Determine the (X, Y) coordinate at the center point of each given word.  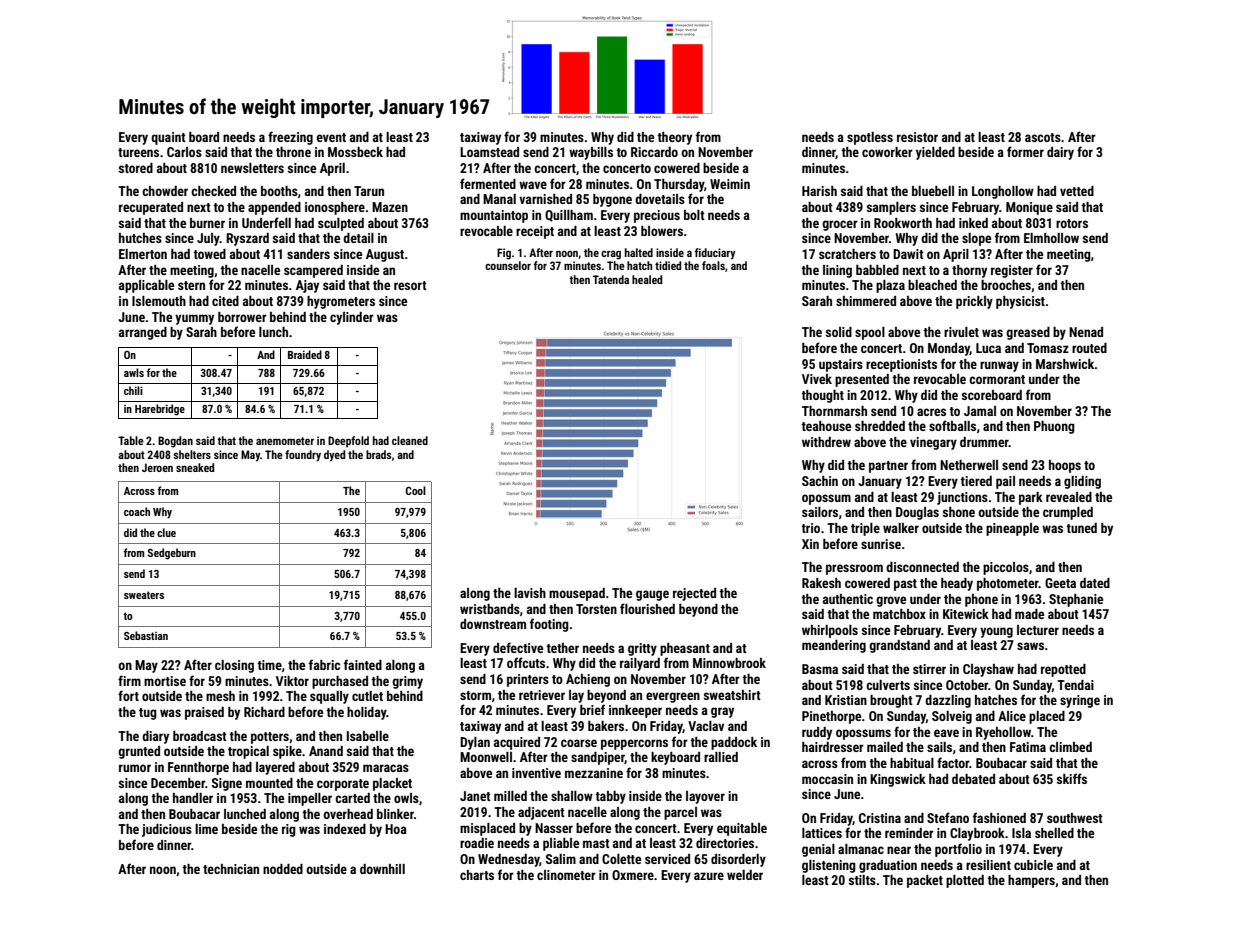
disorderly (738, 860)
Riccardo (654, 152)
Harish (819, 191)
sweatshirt (732, 695)
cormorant (997, 379)
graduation (888, 866)
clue (166, 532)
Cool (415, 490)
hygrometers (341, 302)
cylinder (352, 318)
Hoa (396, 829)
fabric (324, 664)
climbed (1070, 747)
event (331, 137)
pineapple (1012, 529)
